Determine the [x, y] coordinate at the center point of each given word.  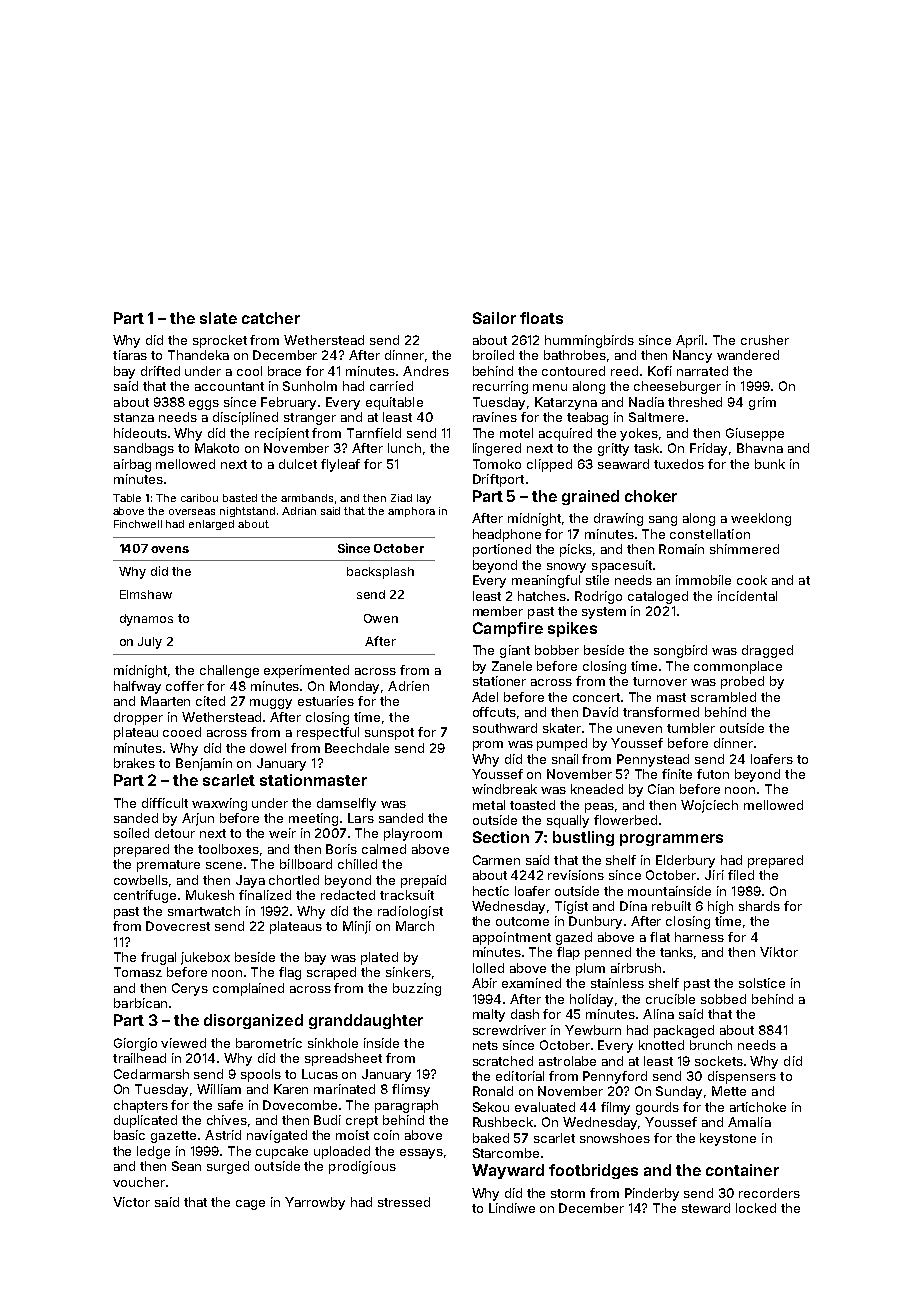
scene [224, 865]
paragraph [406, 1106]
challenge [229, 671]
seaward [623, 464]
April [689, 341]
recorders [769, 1193]
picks [576, 550]
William [219, 1089]
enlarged [211, 525]
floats [541, 318]
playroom [413, 834]
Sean [186, 1166]
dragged [767, 651]
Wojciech [709, 806]
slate [218, 318]
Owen [381, 618]
